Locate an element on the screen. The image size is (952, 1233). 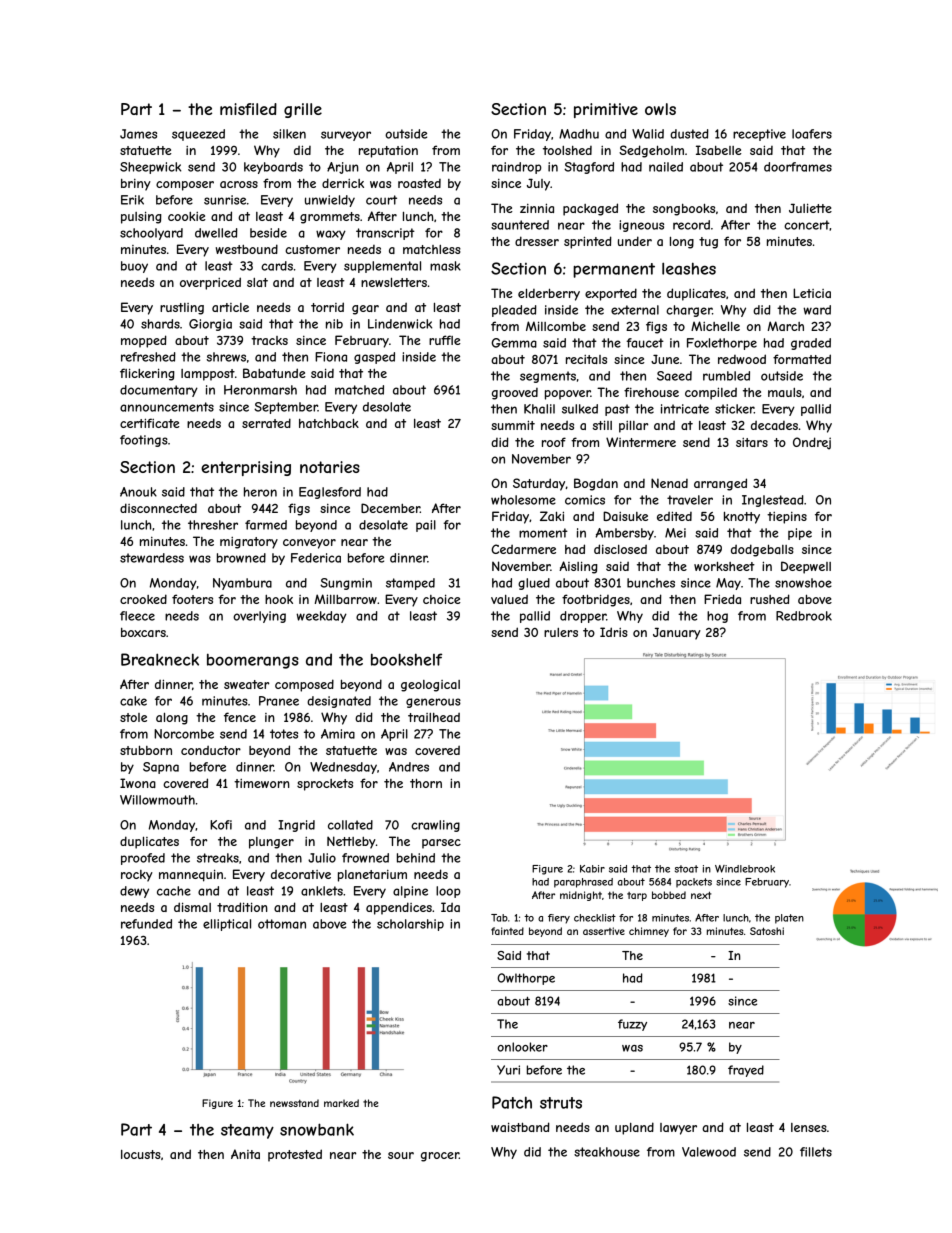
owls is located at coordinates (660, 109).
